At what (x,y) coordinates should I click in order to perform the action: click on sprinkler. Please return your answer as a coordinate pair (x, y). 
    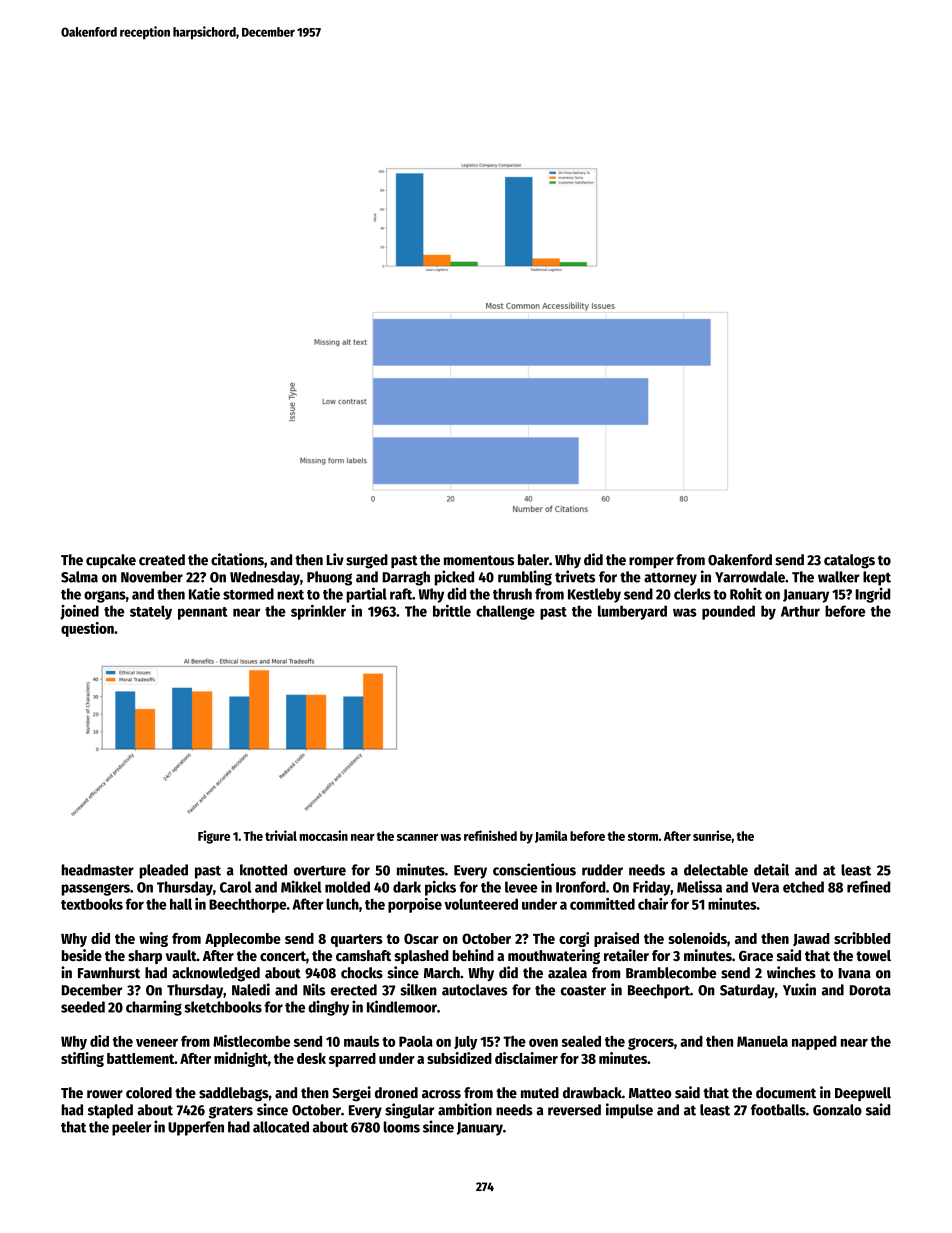
    Looking at the image, I should click on (318, 612).
